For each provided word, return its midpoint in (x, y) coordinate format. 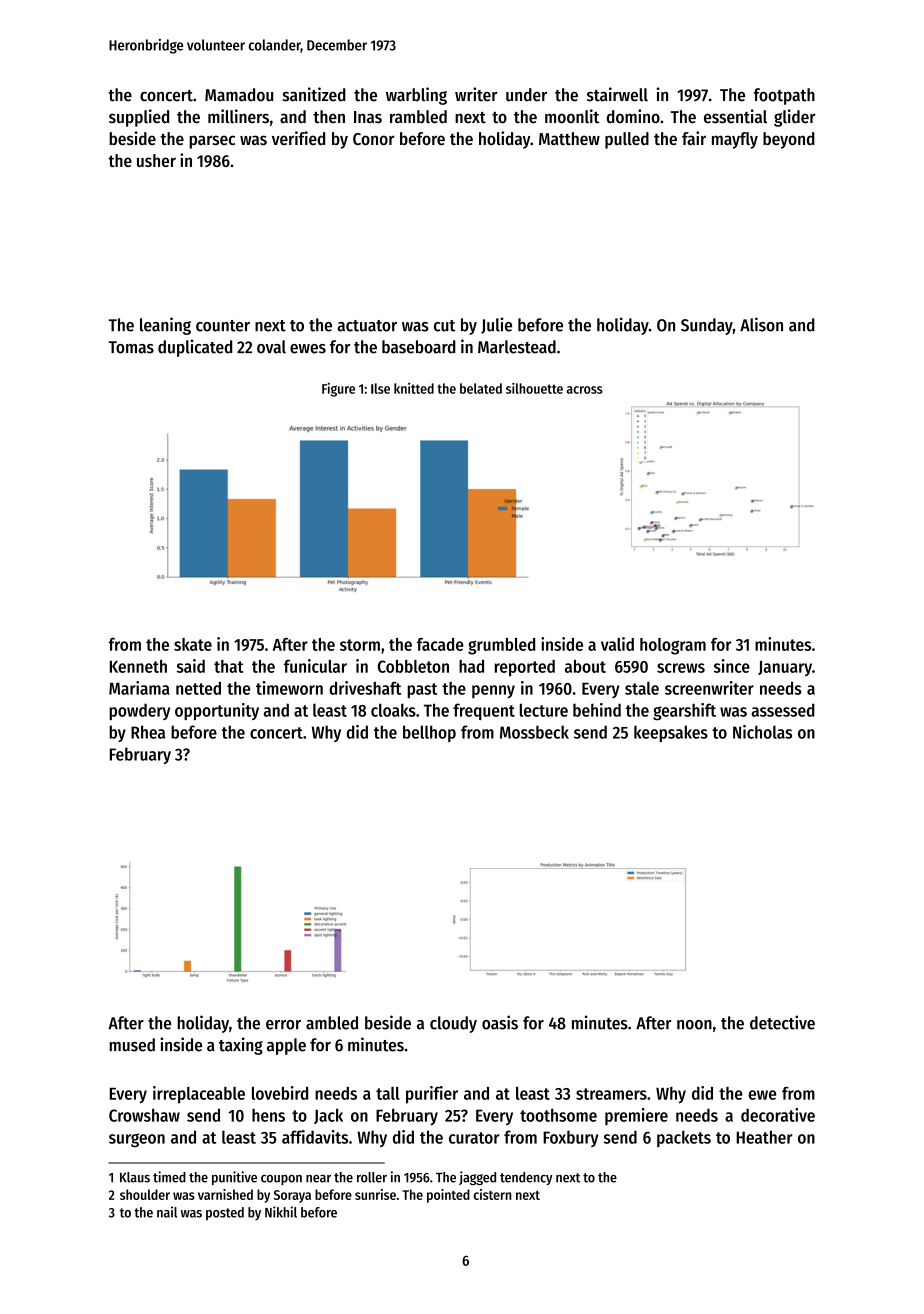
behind (597, 710)
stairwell (617, 94)
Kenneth (138, 666)
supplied (139, 118)
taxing (241, 1046)
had (471, 666)
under (526, 95)
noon (694, 1025)
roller (372, 1177)
